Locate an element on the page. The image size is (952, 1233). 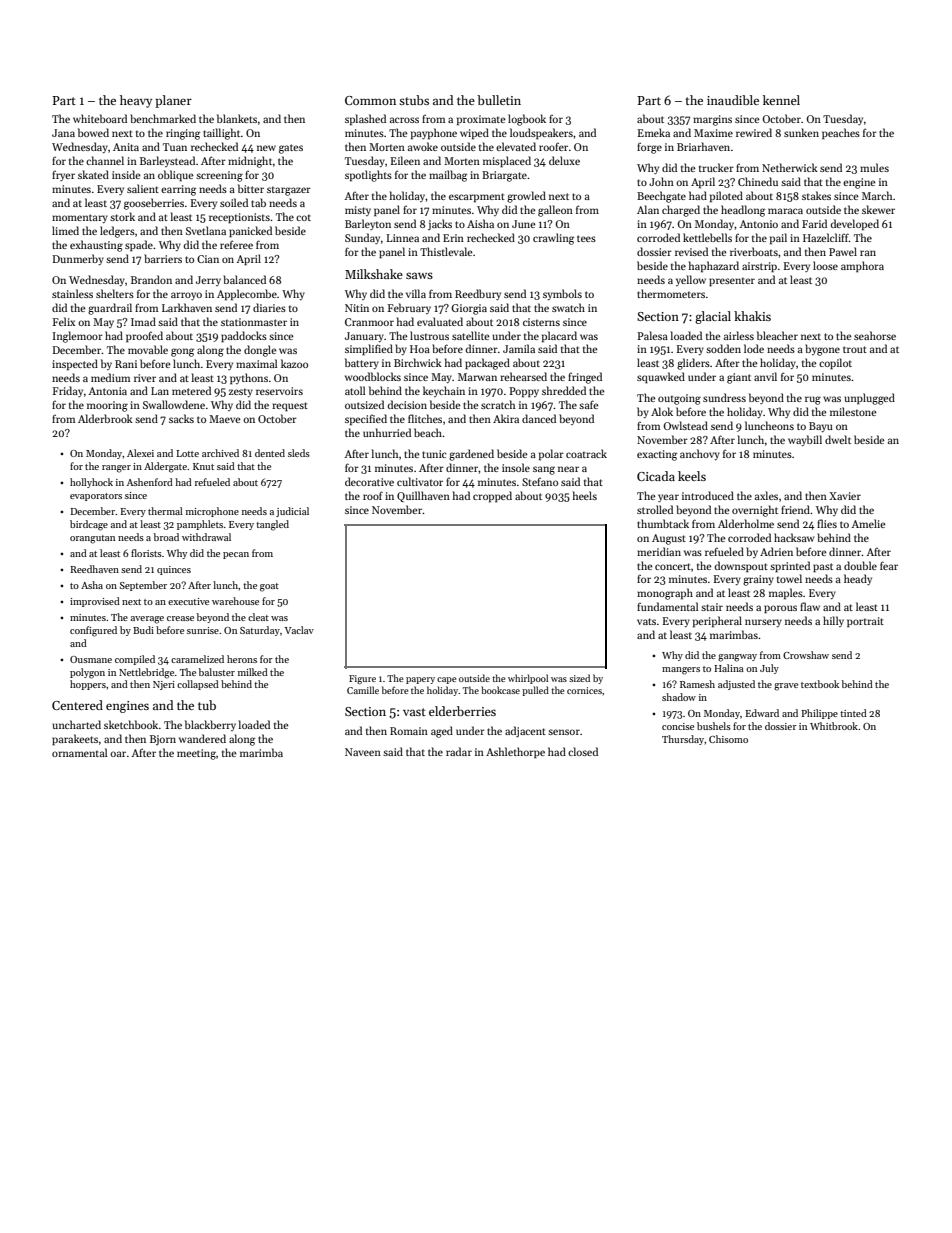
splashed is located at coordinates (365, 119).
